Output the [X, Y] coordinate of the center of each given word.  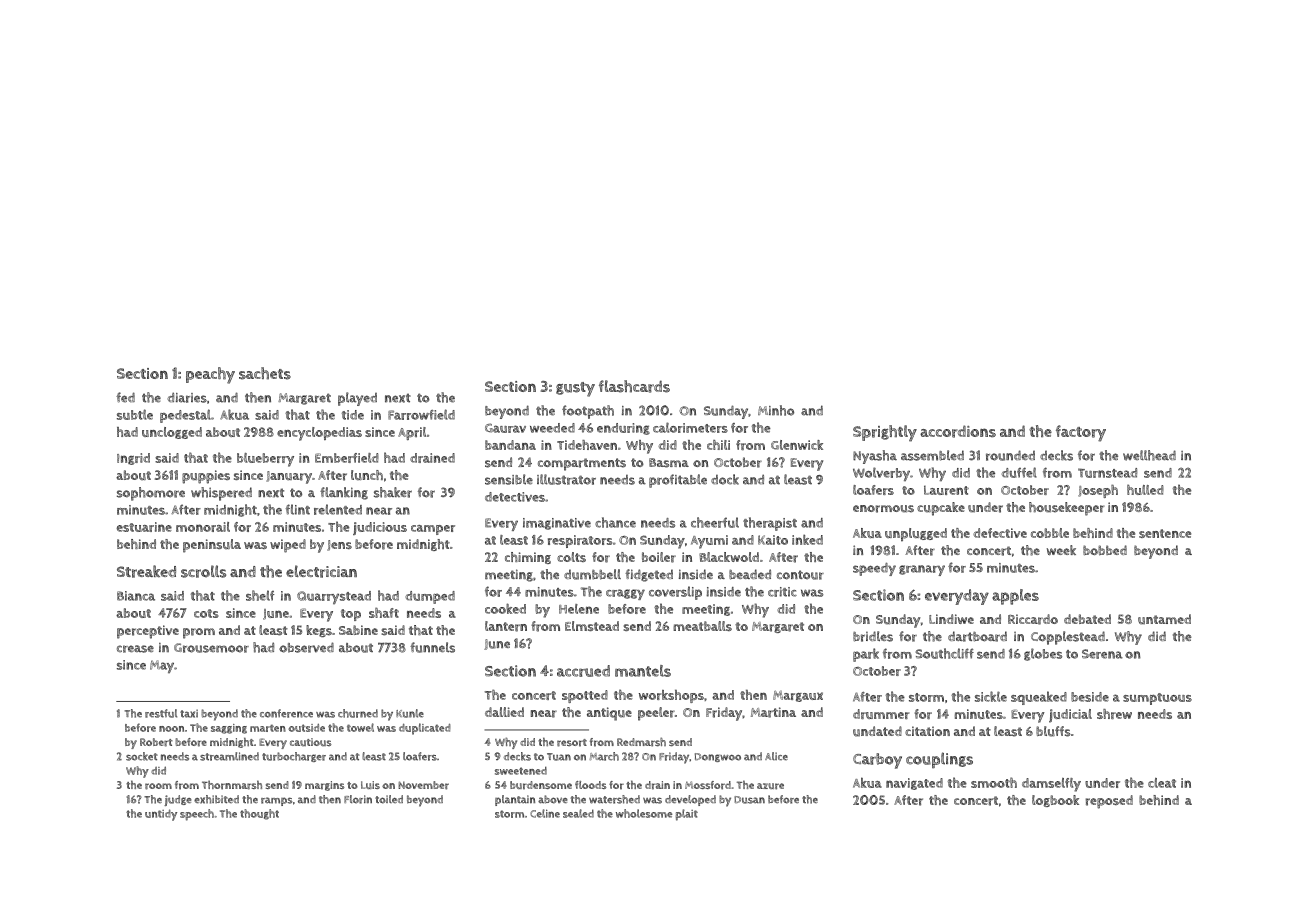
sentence [1165, 533]
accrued [583, 671]
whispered [221, 494]
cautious [311, 742]
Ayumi [709, 542]
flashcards [634, 386]
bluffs [1053, 731]
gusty [575, 389]
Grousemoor [211, 648]
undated [877, 731]
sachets [265, 373]
